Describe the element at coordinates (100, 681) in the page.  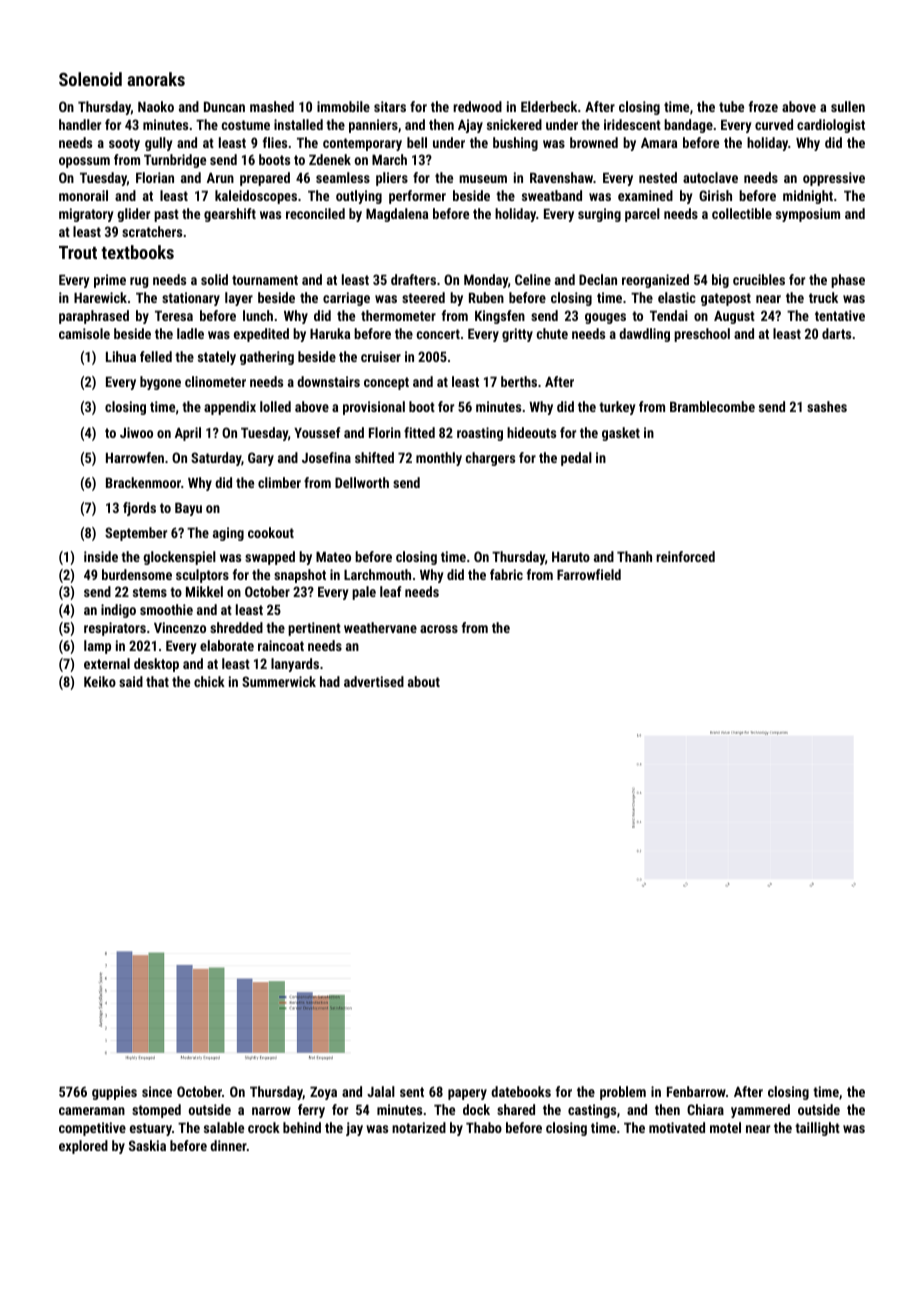
I see `Keiko` at that location.
